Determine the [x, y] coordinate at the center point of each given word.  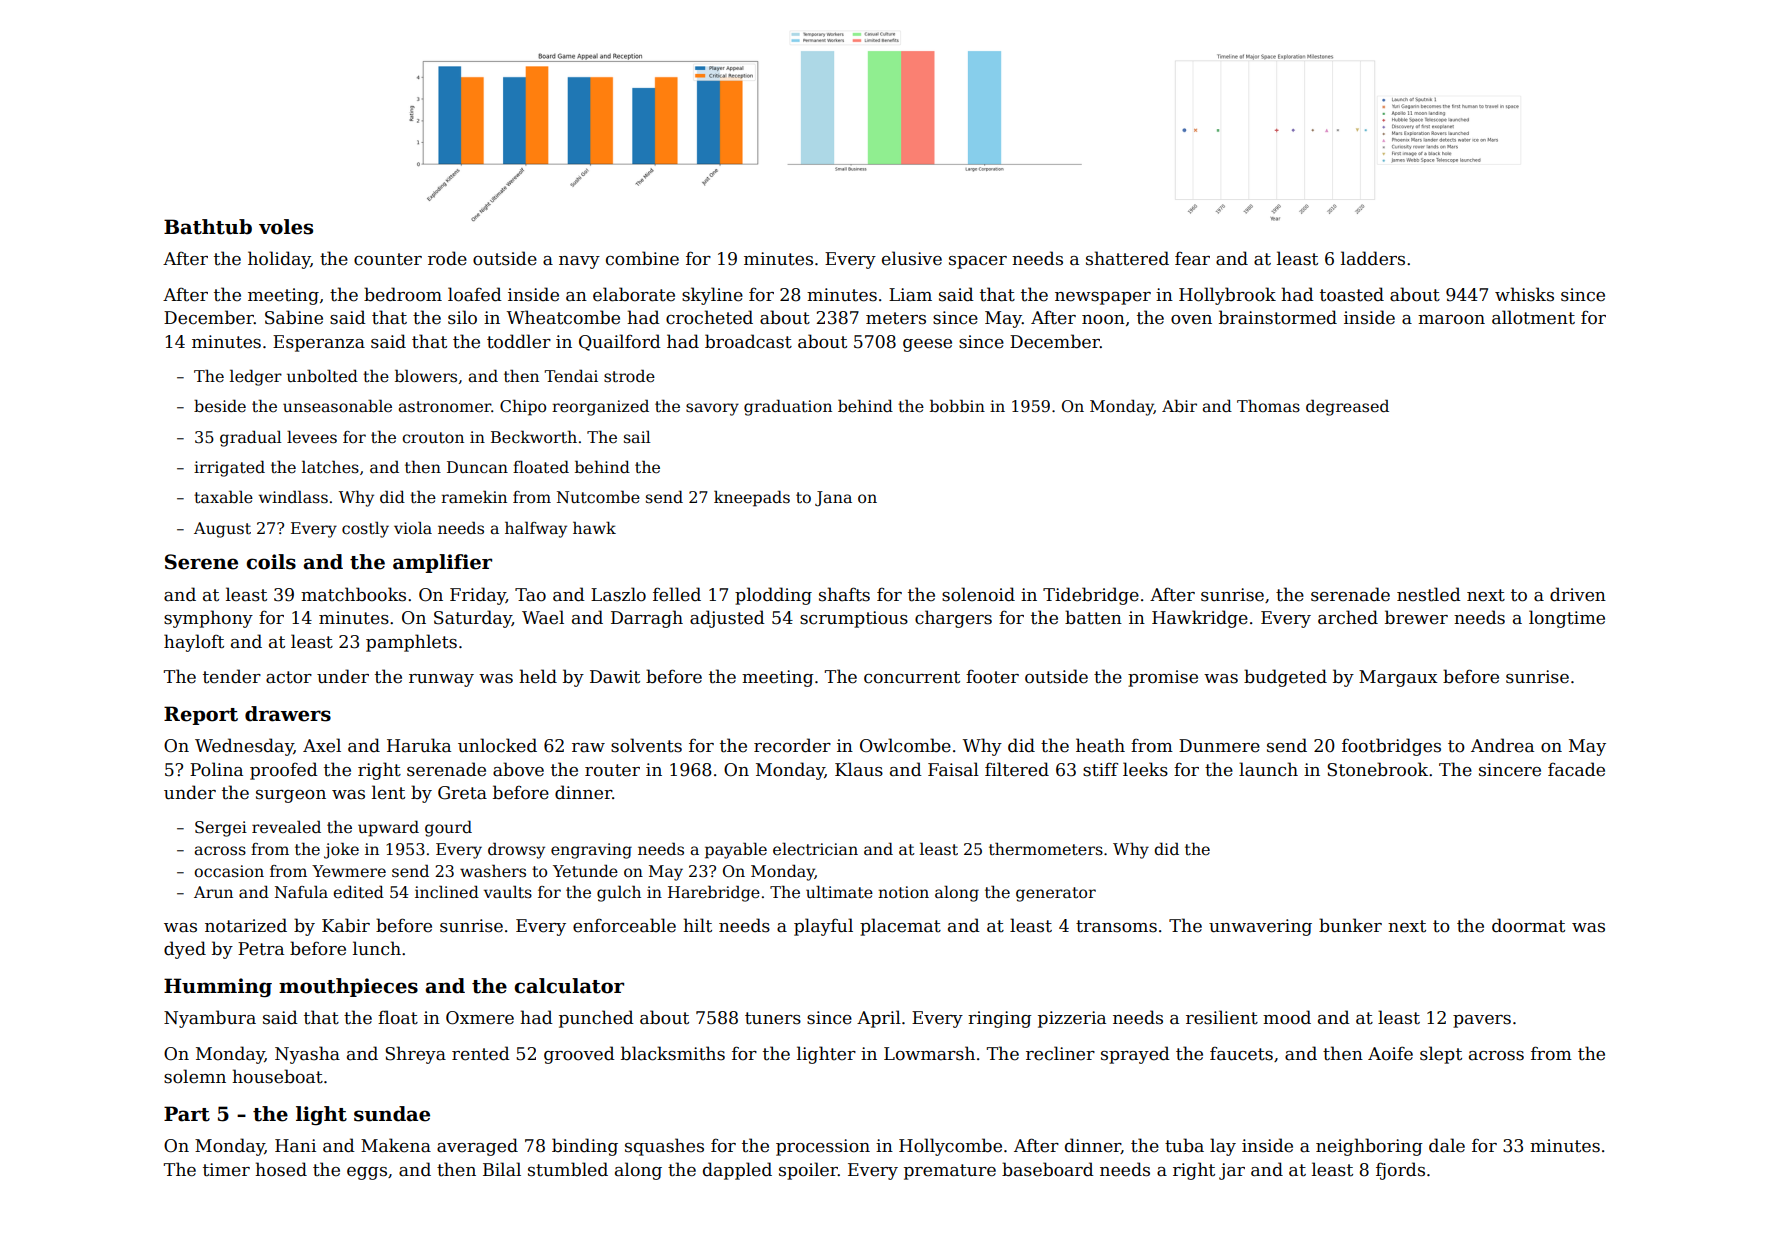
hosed [281, 1169]
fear [1192, 258]
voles [286, 227]
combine [642, 258]
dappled [737, 1171]
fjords [1400, 1171]
